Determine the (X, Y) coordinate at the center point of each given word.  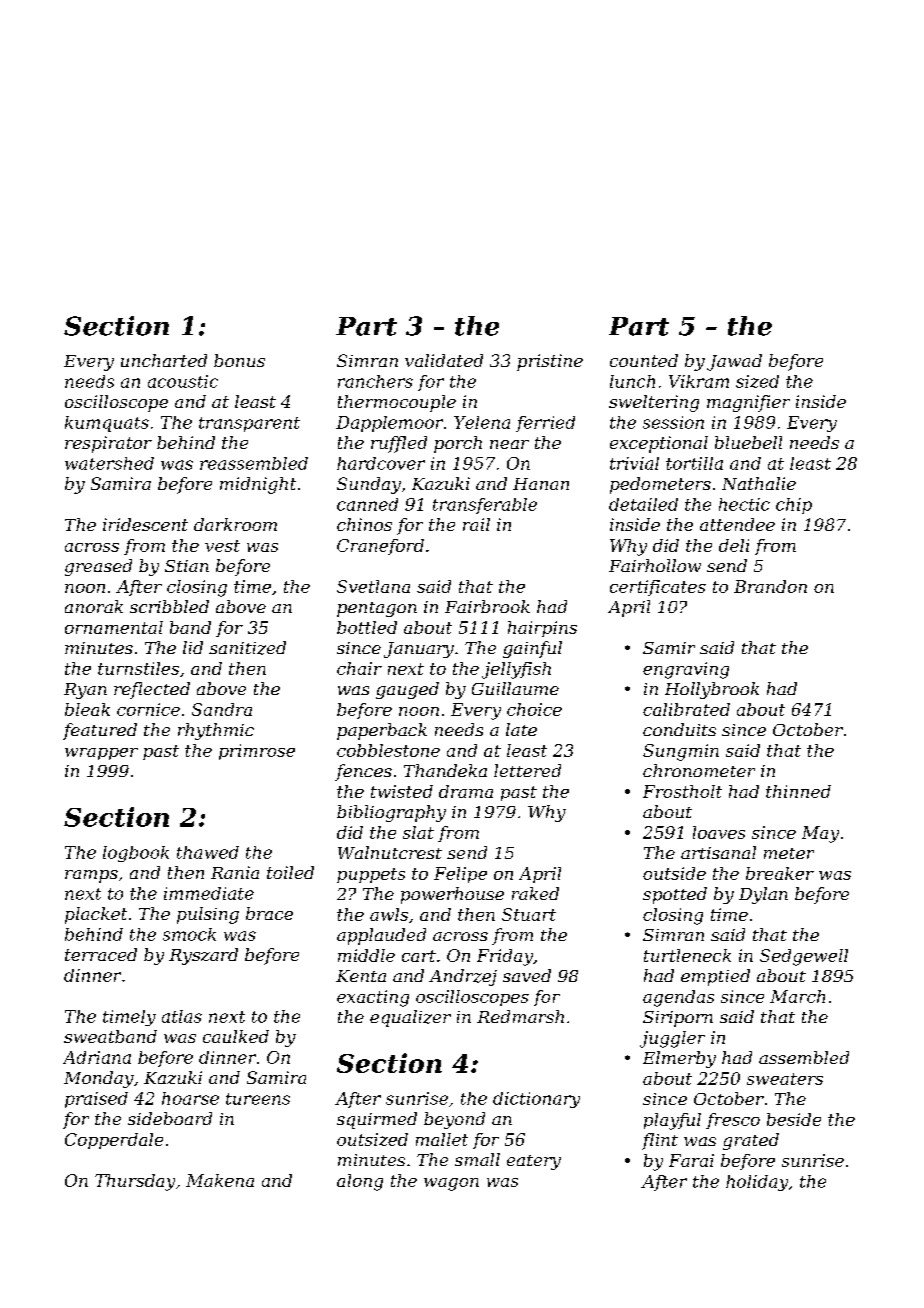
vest (222, 546)
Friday (505, 957)
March (797, 996)
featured (100, 731)
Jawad (734, 362)
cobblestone (388, 750)
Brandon (770, 586)
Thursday (135, 1182)
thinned (798, 791)
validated (444, 360)
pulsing (208, 915)
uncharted (164, 360)
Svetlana (373, 586)
